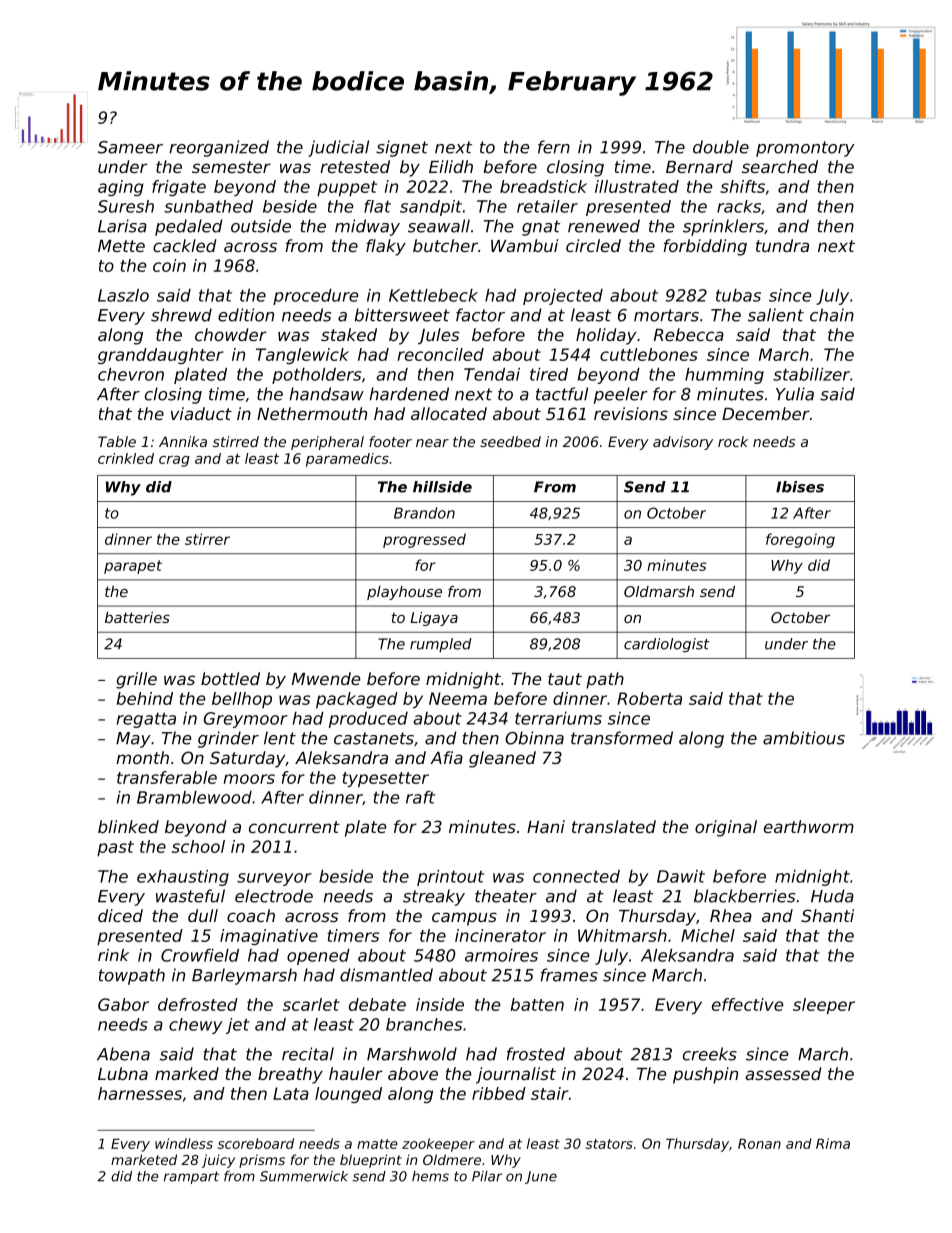 The width and height of the image is (952, 1233). What do you see at coordinates (744, 896) in the image?
I see `blackberries` at bounding box center [744, 896].
